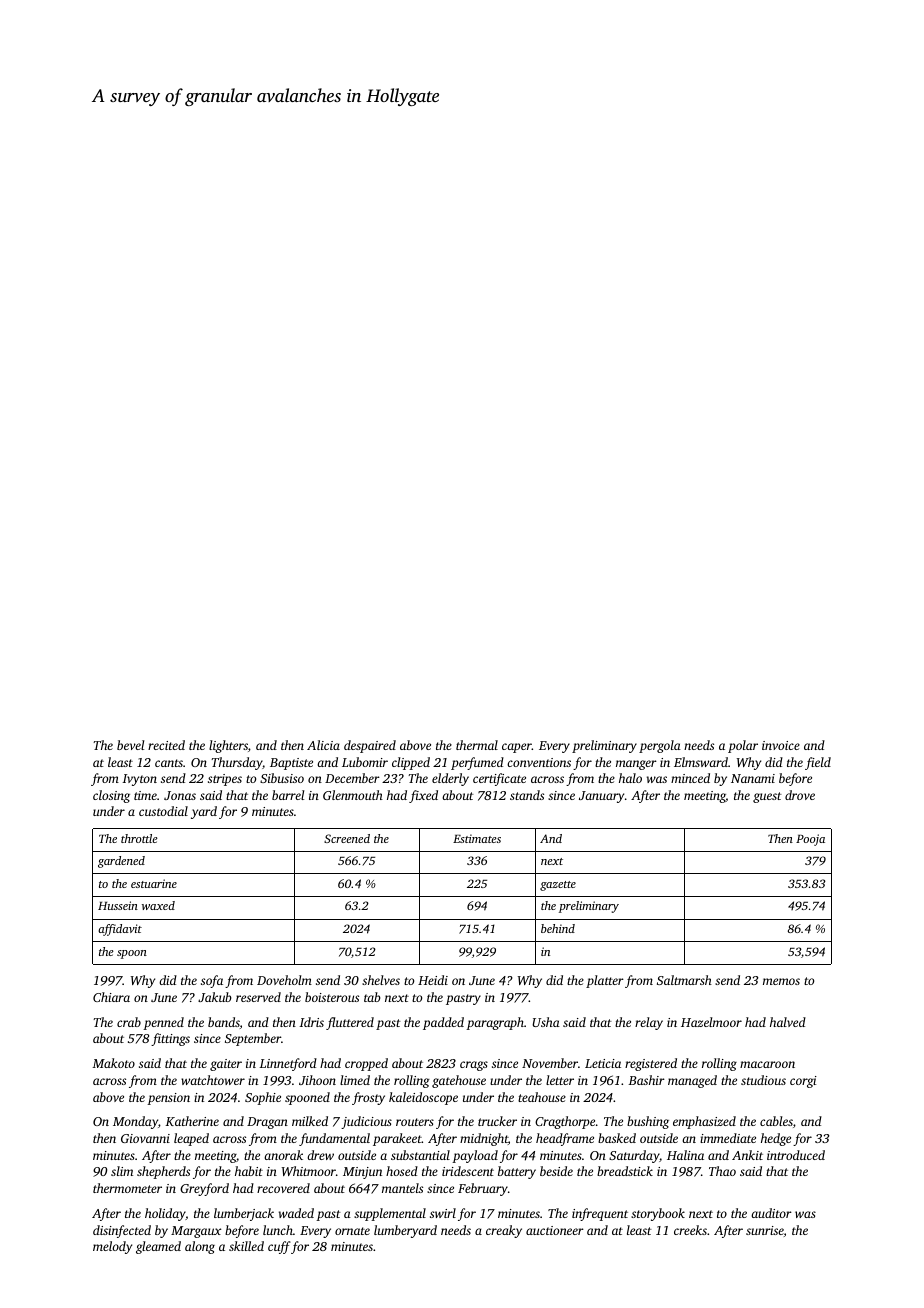 The image size is (924, 1308). What do you see at coordinates (649, 1023) in the screenshot?
I see `relay` at bounding box center [649, 1023].
